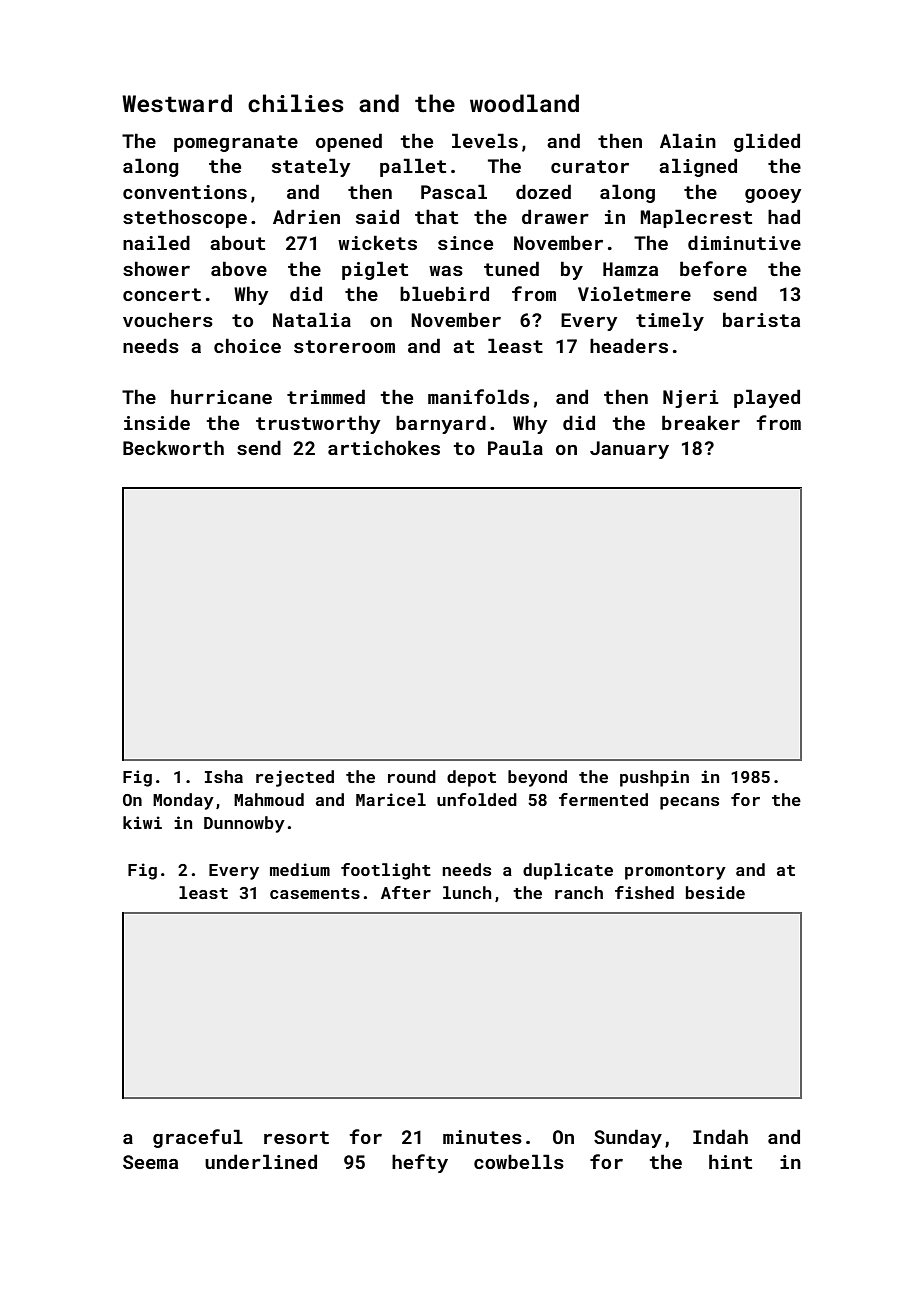 This document has height=1314, width=924. Describe the element at coordinates (519, 1161) in the document. I see `cowbells` at that location.
